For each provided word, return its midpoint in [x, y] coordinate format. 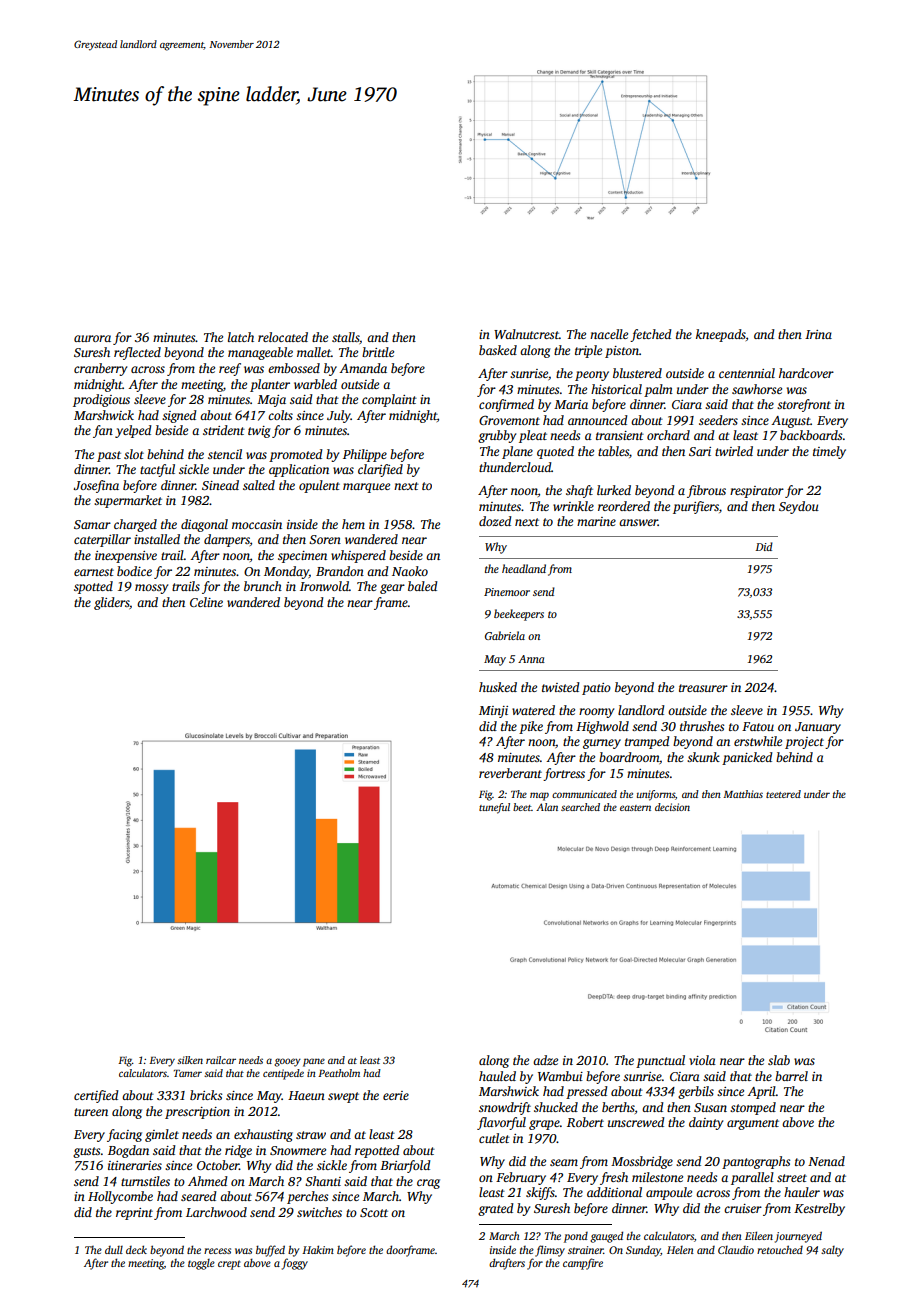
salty [832, 1251]
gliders [111, 603]
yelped [133, 431]
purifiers [696, 507]
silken [190, 1060]
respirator [757, 492]
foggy [295, 1264]
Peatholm [339, 1073]
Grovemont [509, 420]
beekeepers [519, 615]
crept [229, 1265]
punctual [660, 1061]
